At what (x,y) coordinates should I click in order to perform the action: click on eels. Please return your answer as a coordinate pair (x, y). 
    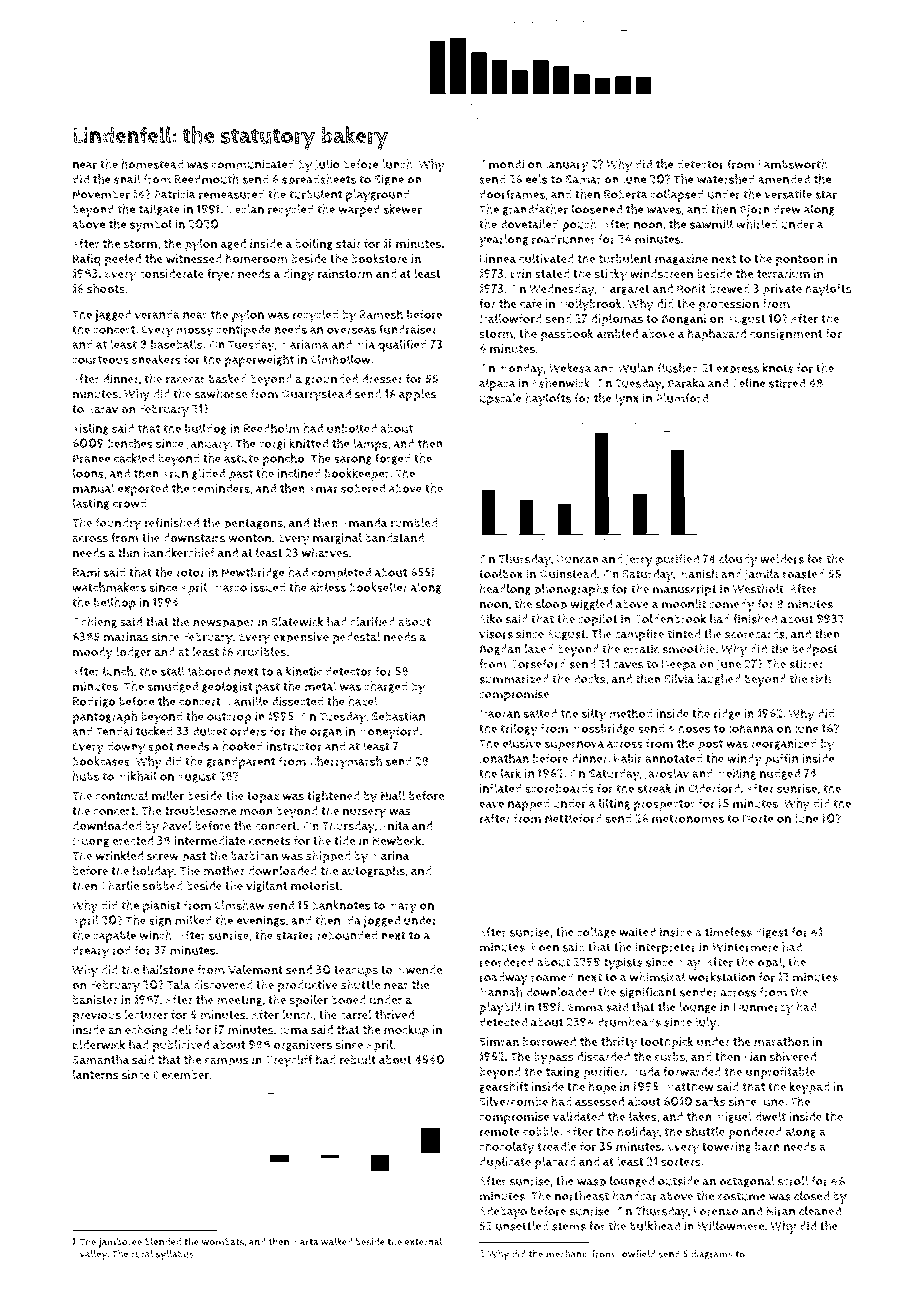
    Looking at the image, I should click on (536, 179).
